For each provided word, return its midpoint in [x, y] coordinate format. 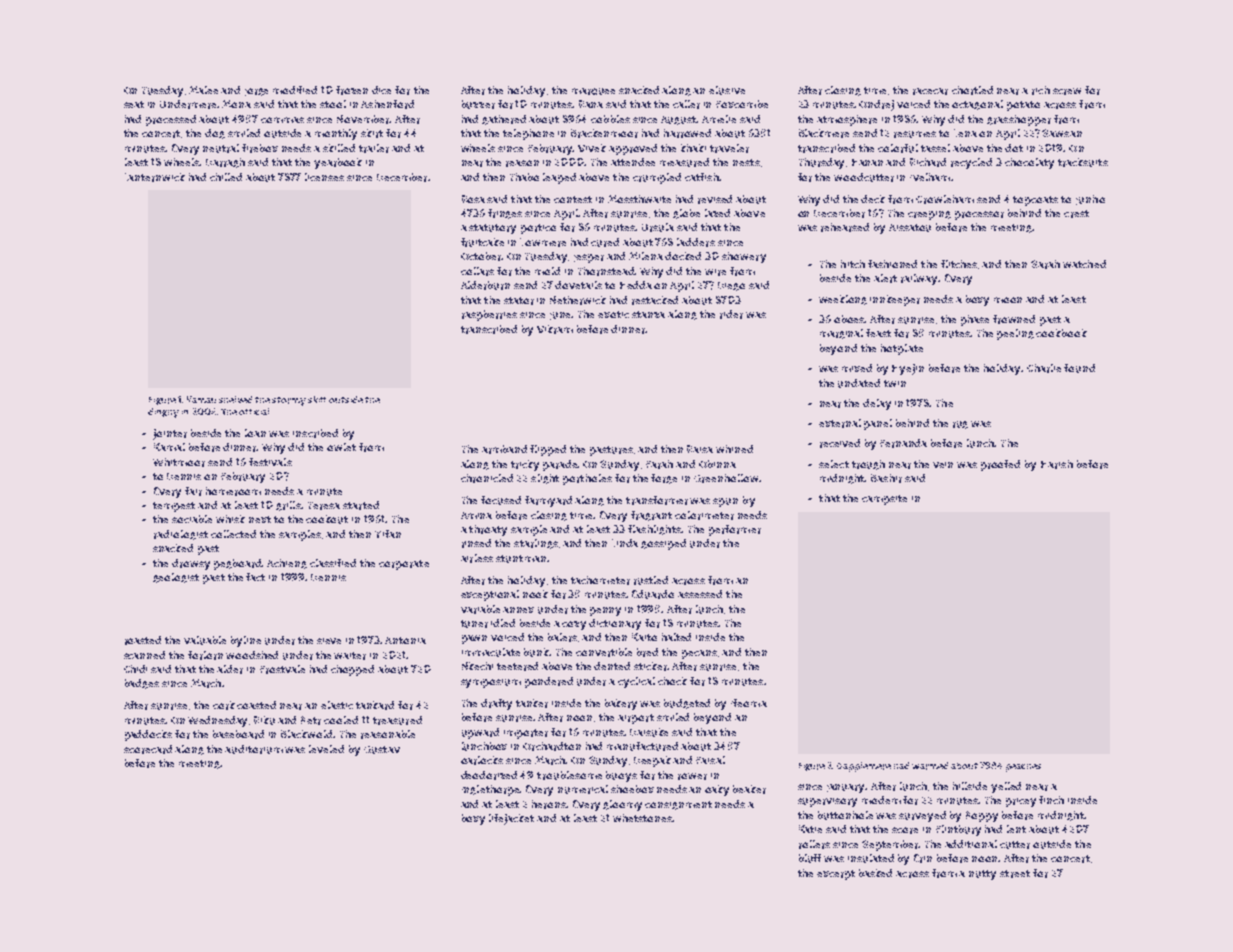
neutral [221, 148]
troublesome [569, 775]
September [890, 845]
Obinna [717, 464]
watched [1084, 264]
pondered [549, 682]
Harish [1057, 464]
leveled [326, 749]
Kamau [201, 399]
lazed [717, 213]
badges [142, 684]
